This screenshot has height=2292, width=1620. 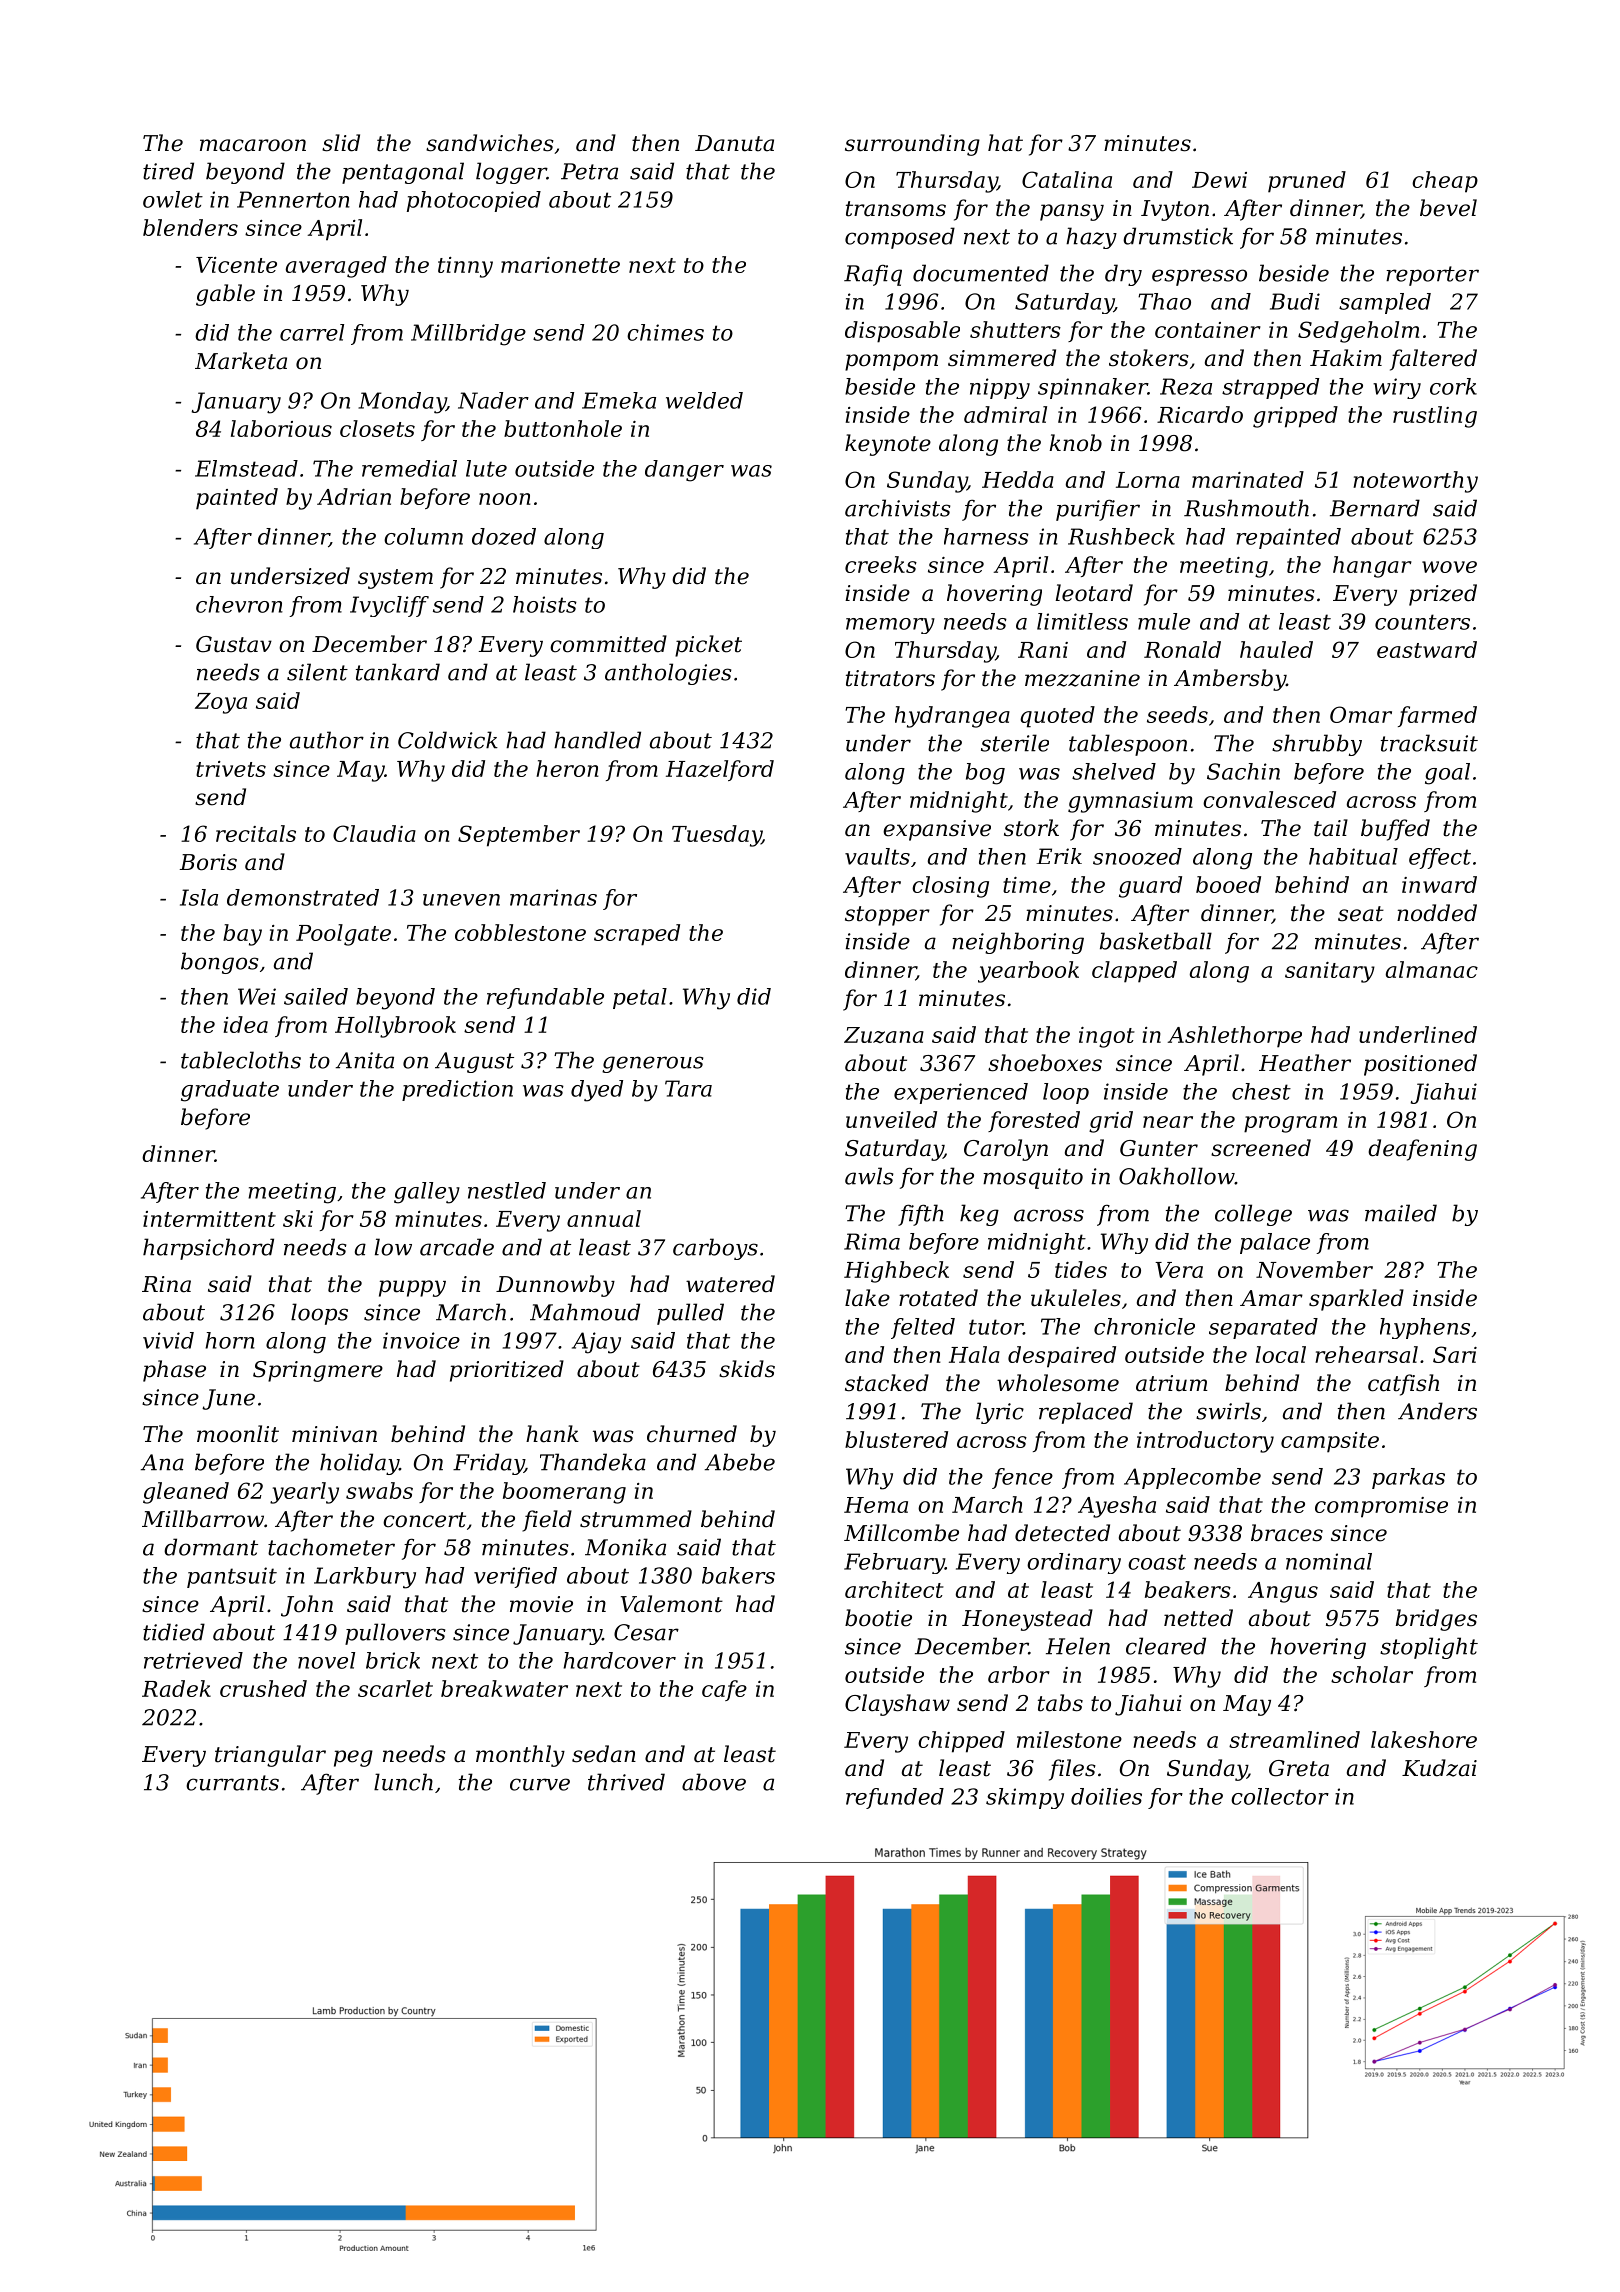 I want to click on prioritized, so click(x=507, y=1371).
